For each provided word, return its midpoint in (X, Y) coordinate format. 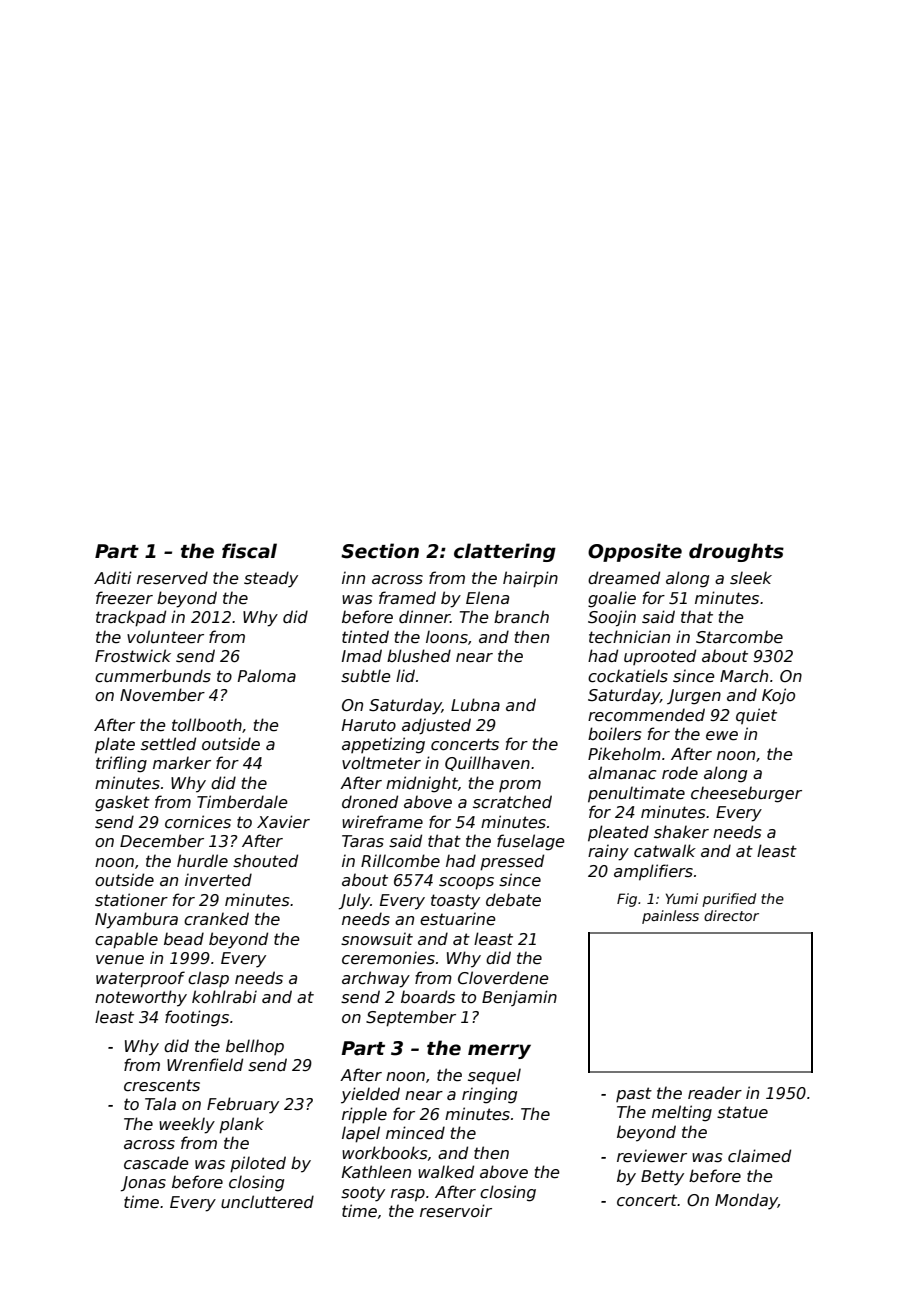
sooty (363, 1194)
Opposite (635, 552)
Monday (746, 1201)
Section (380, 551)
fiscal (249, 551)
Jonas (143, 1184)
